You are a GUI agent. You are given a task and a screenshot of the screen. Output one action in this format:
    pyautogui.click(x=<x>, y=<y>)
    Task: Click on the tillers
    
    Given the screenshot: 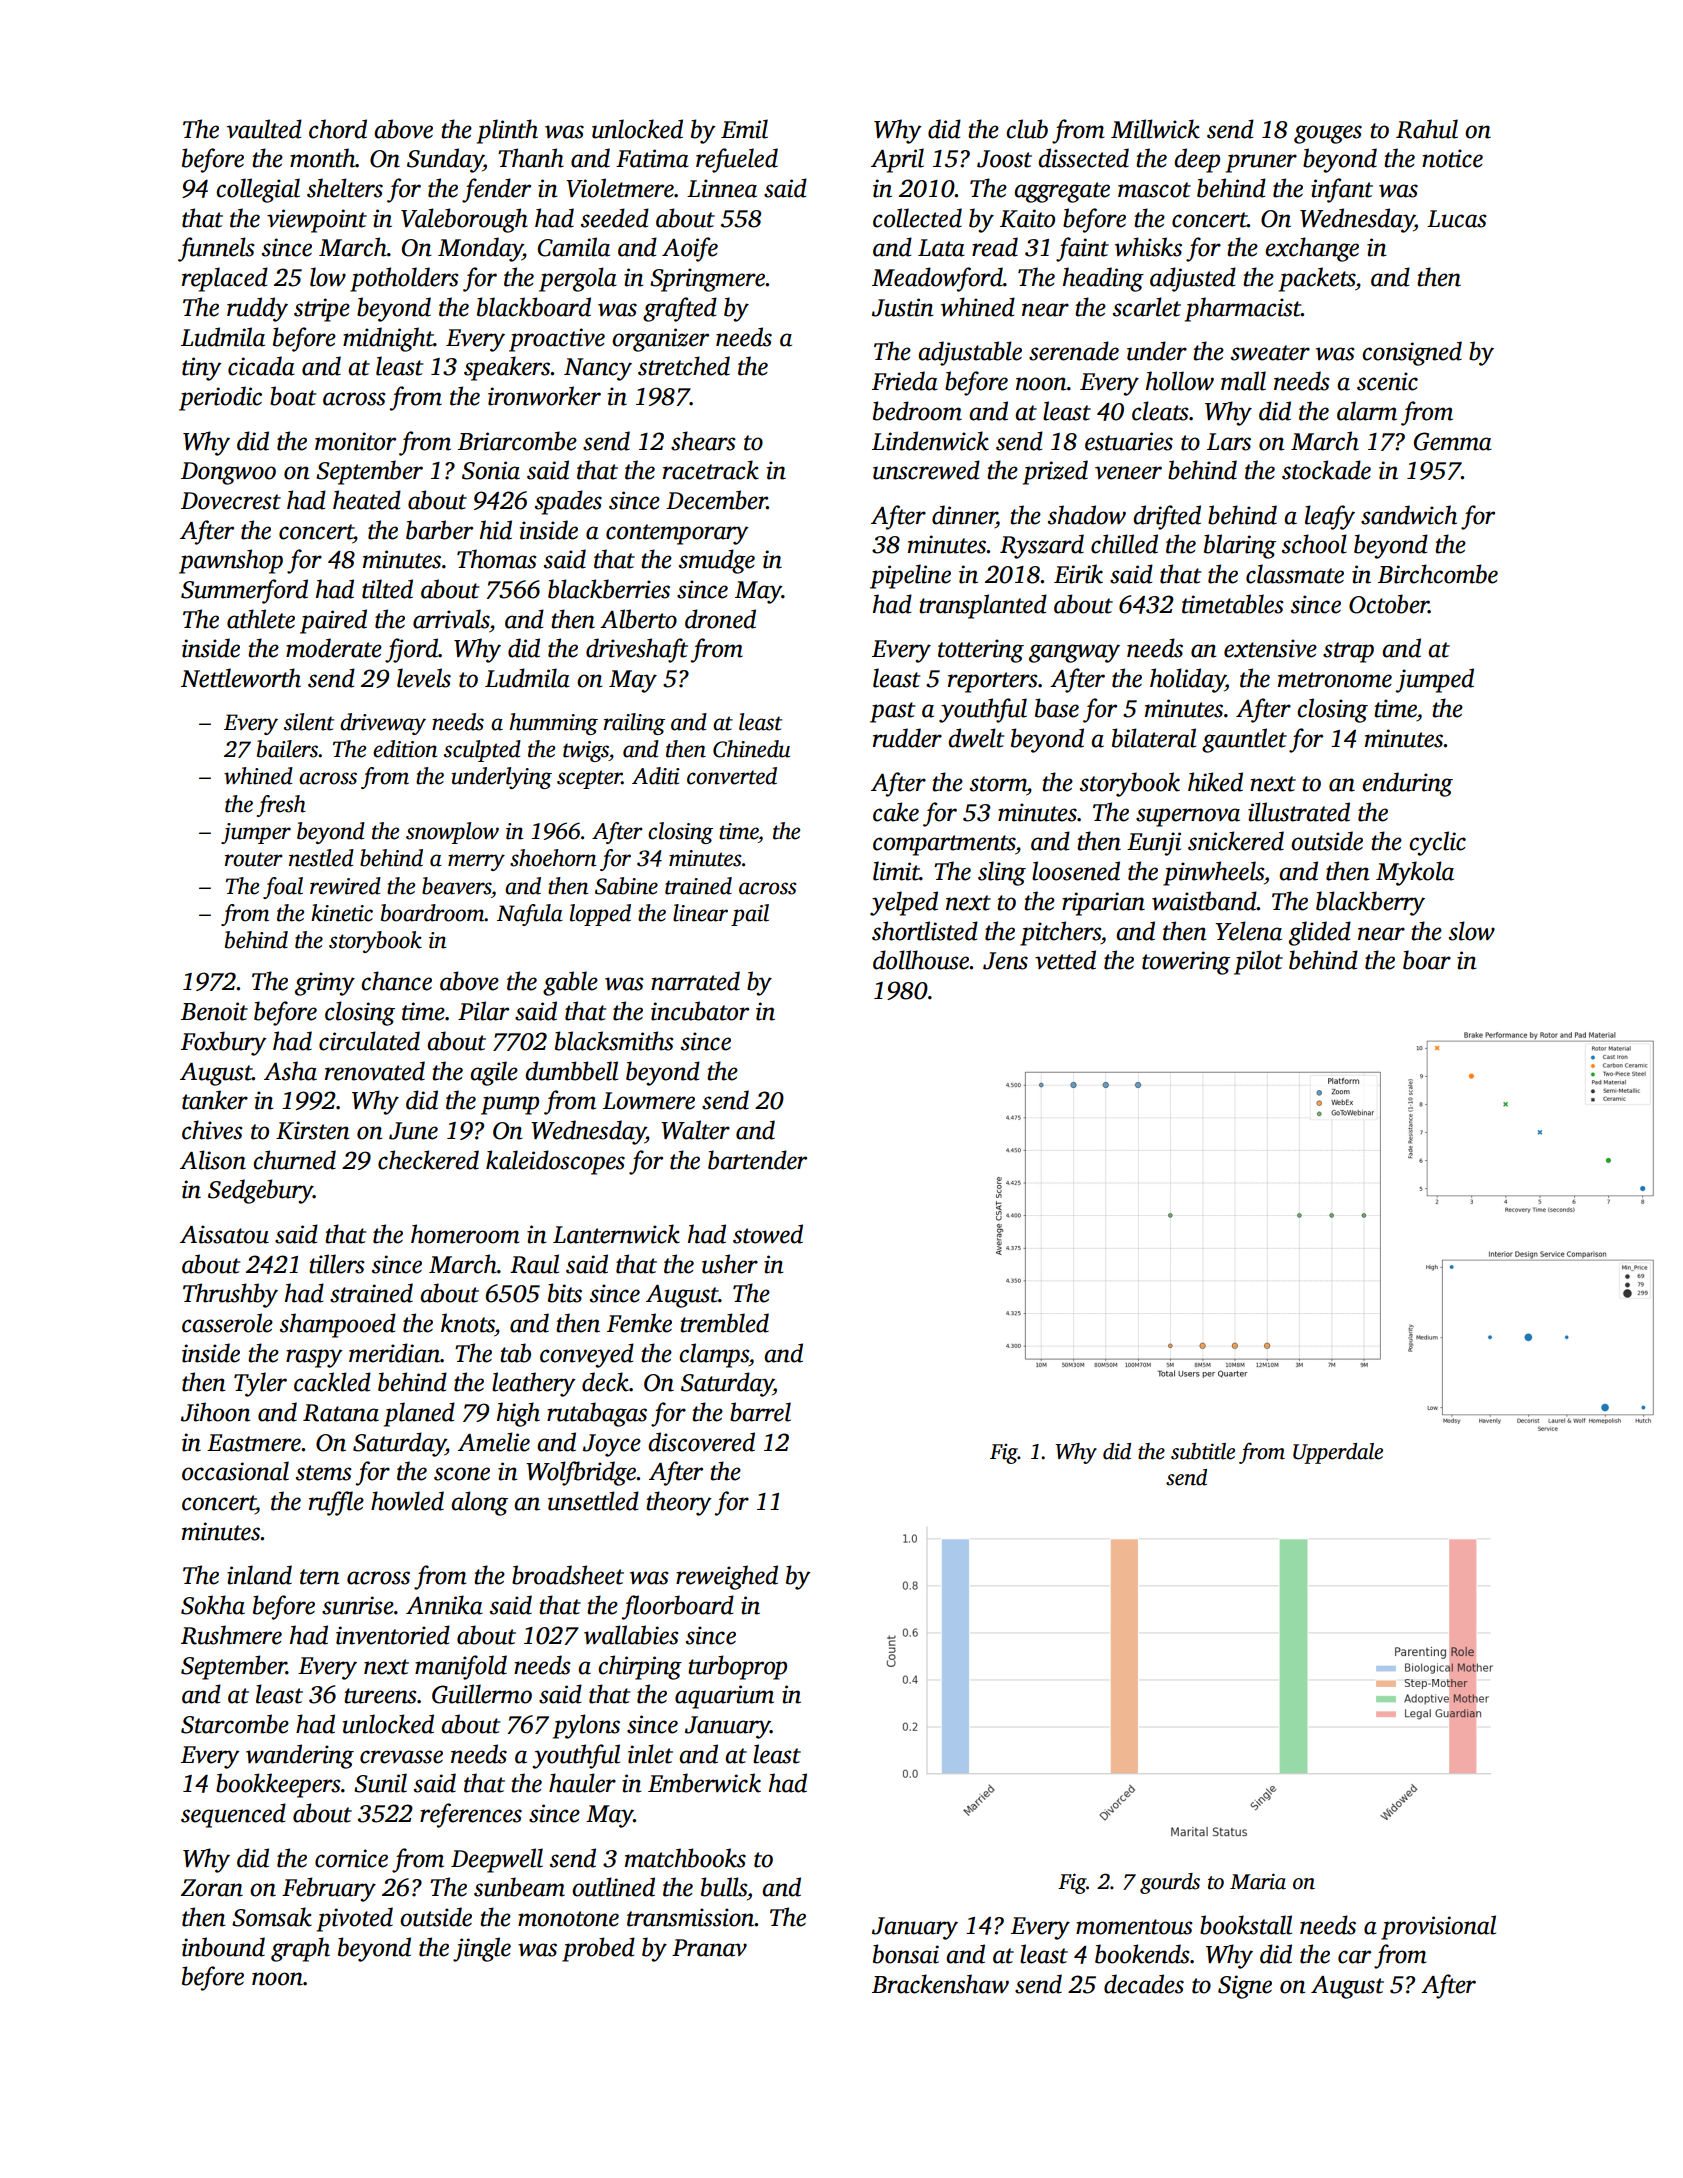 What is the action you would take?
    pyautogui.click(x=337, y=1264)
